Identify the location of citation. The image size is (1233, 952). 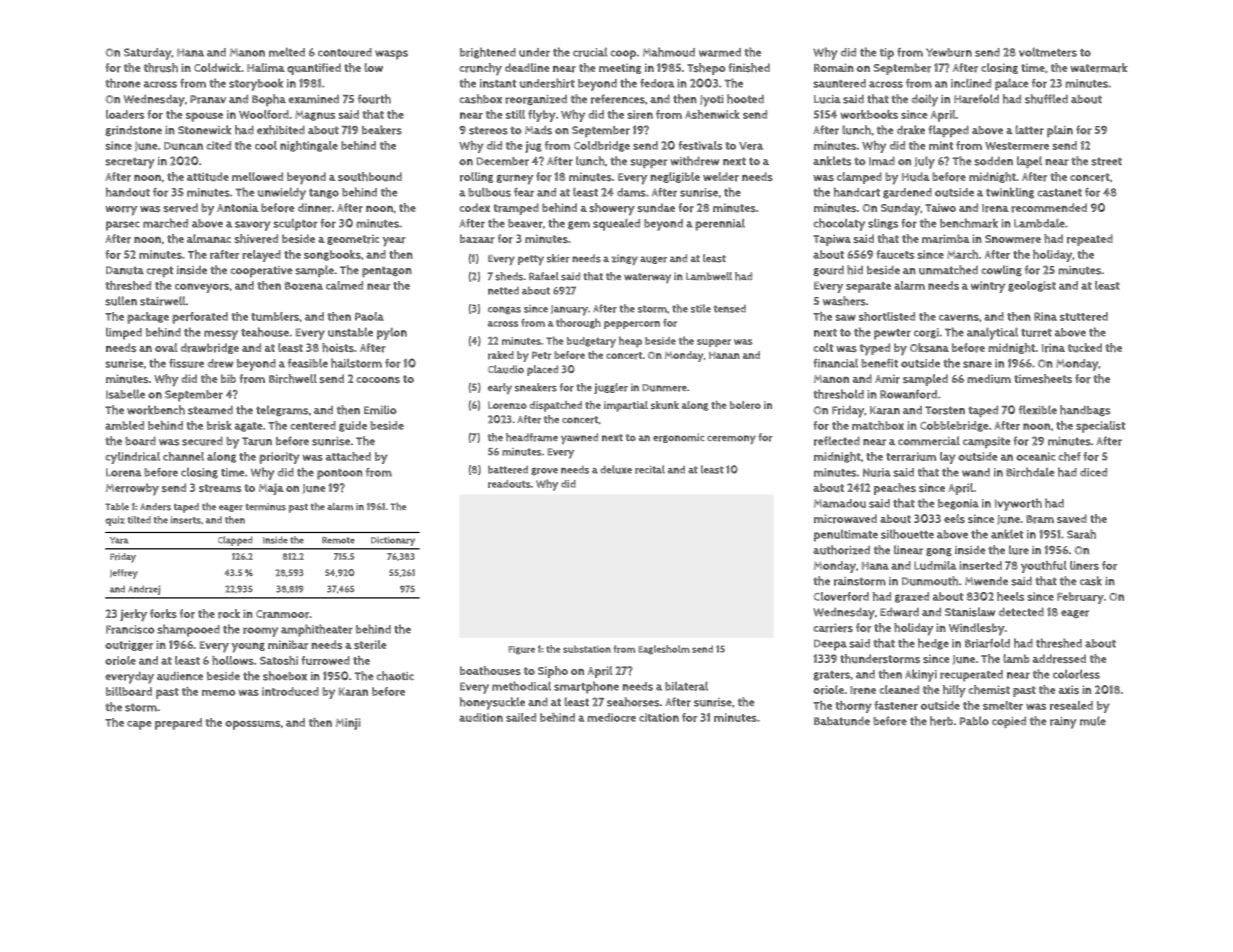
(659, 717).
